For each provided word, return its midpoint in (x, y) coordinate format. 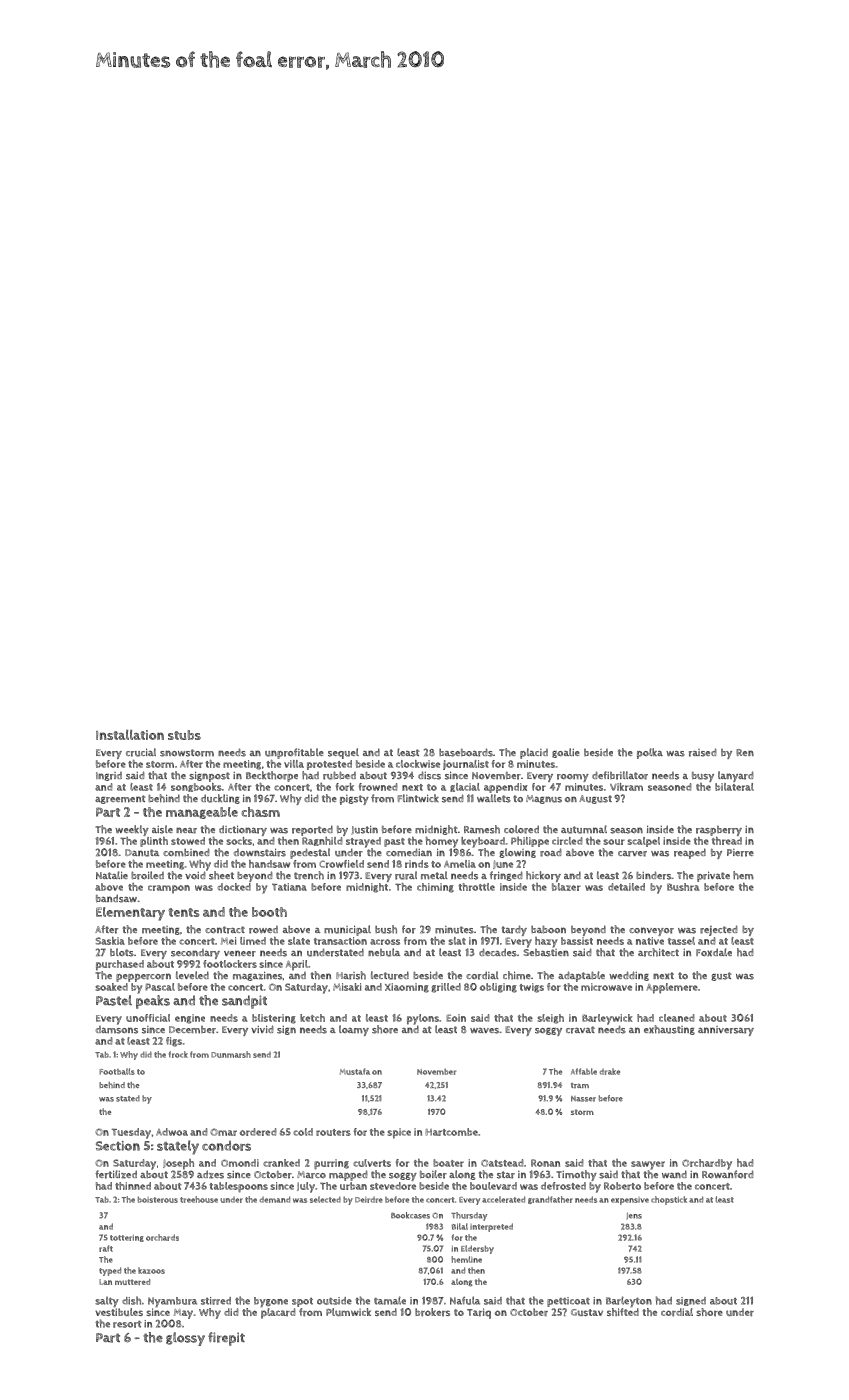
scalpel (643, 842)
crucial (141, 752)
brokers (432, 1312)
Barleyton (629, 1301)
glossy (185, 1339)
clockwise (418, 764)
